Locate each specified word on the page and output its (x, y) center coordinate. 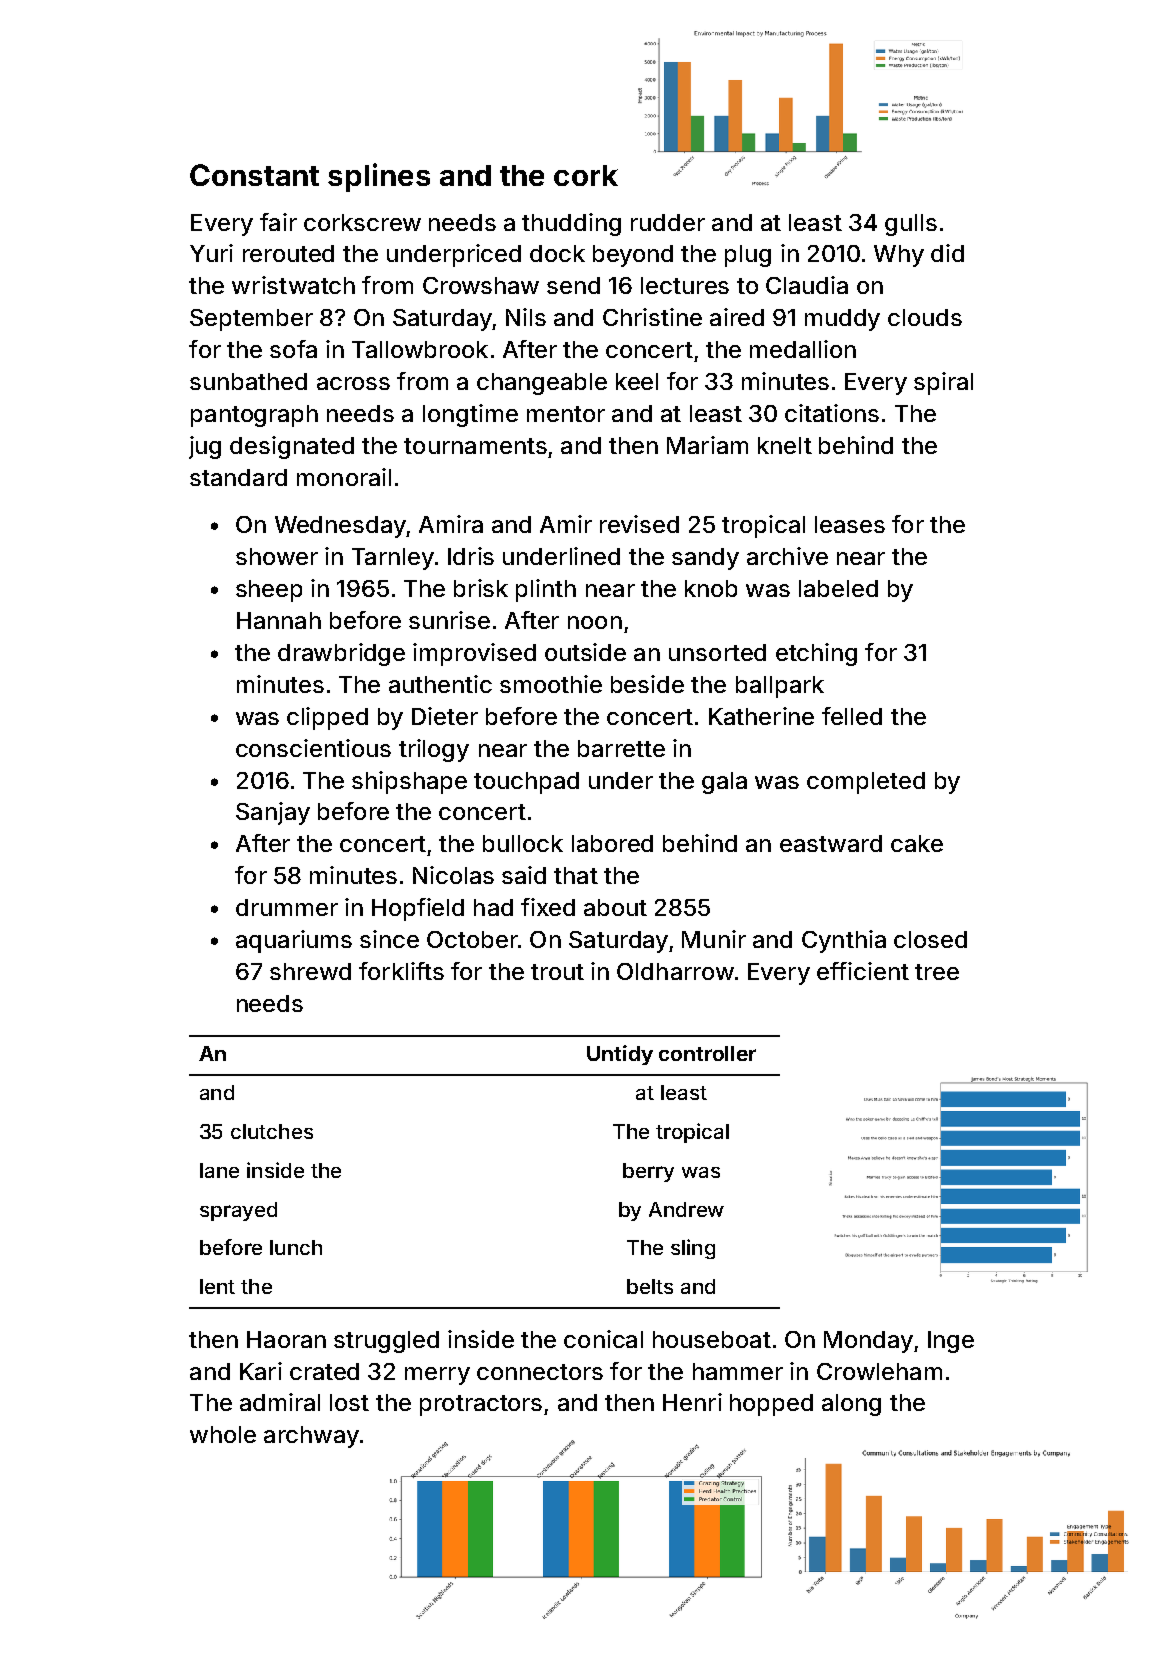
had (493, 907)
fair (278, 222)
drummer (287, 907)
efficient (863, 971)
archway (311, 1437)
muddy (842, 320)
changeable (542, 384)
